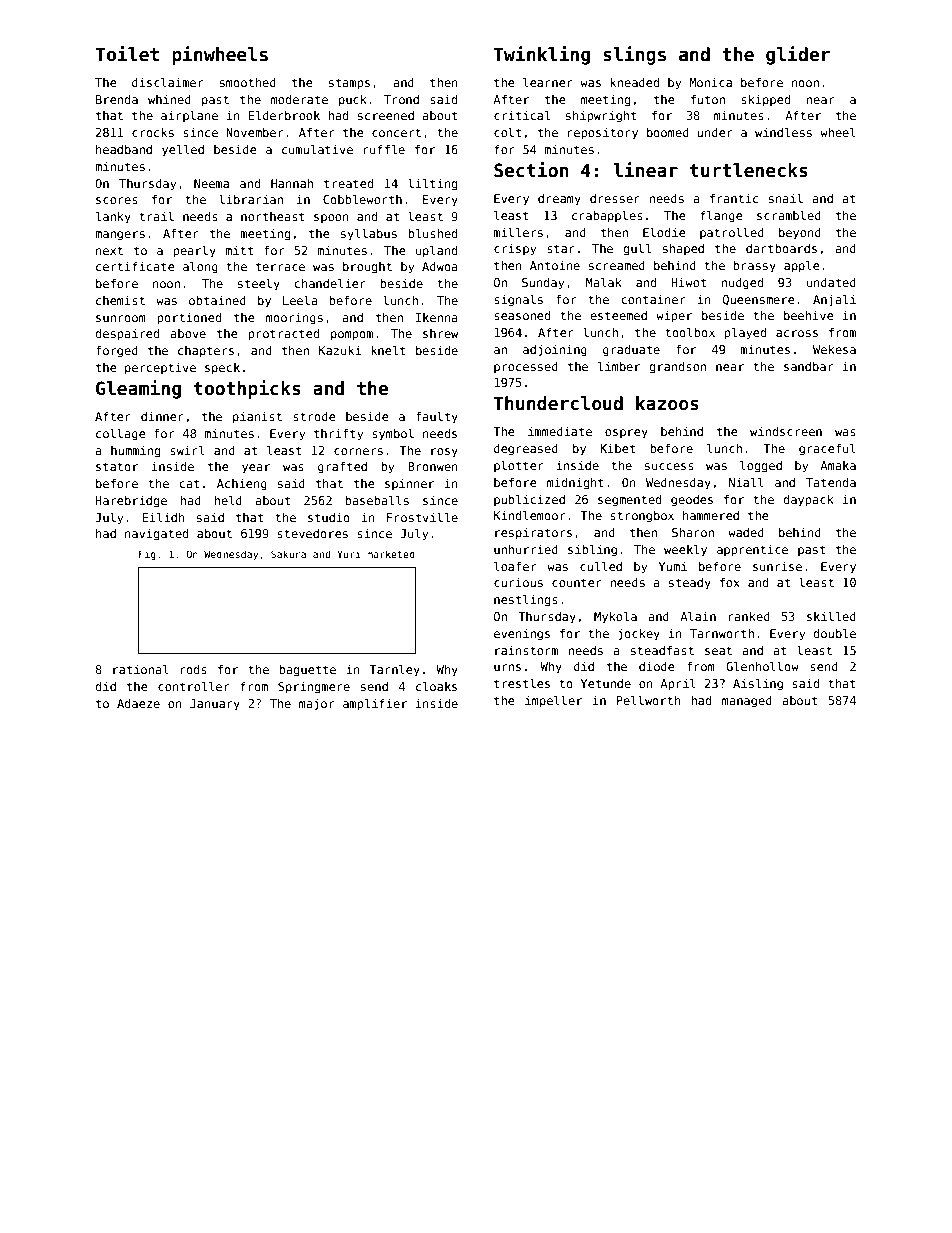 The image size is (952, 1233). Describe the element at coordinates (507, 132) in the document. I see `colt` at that location.
